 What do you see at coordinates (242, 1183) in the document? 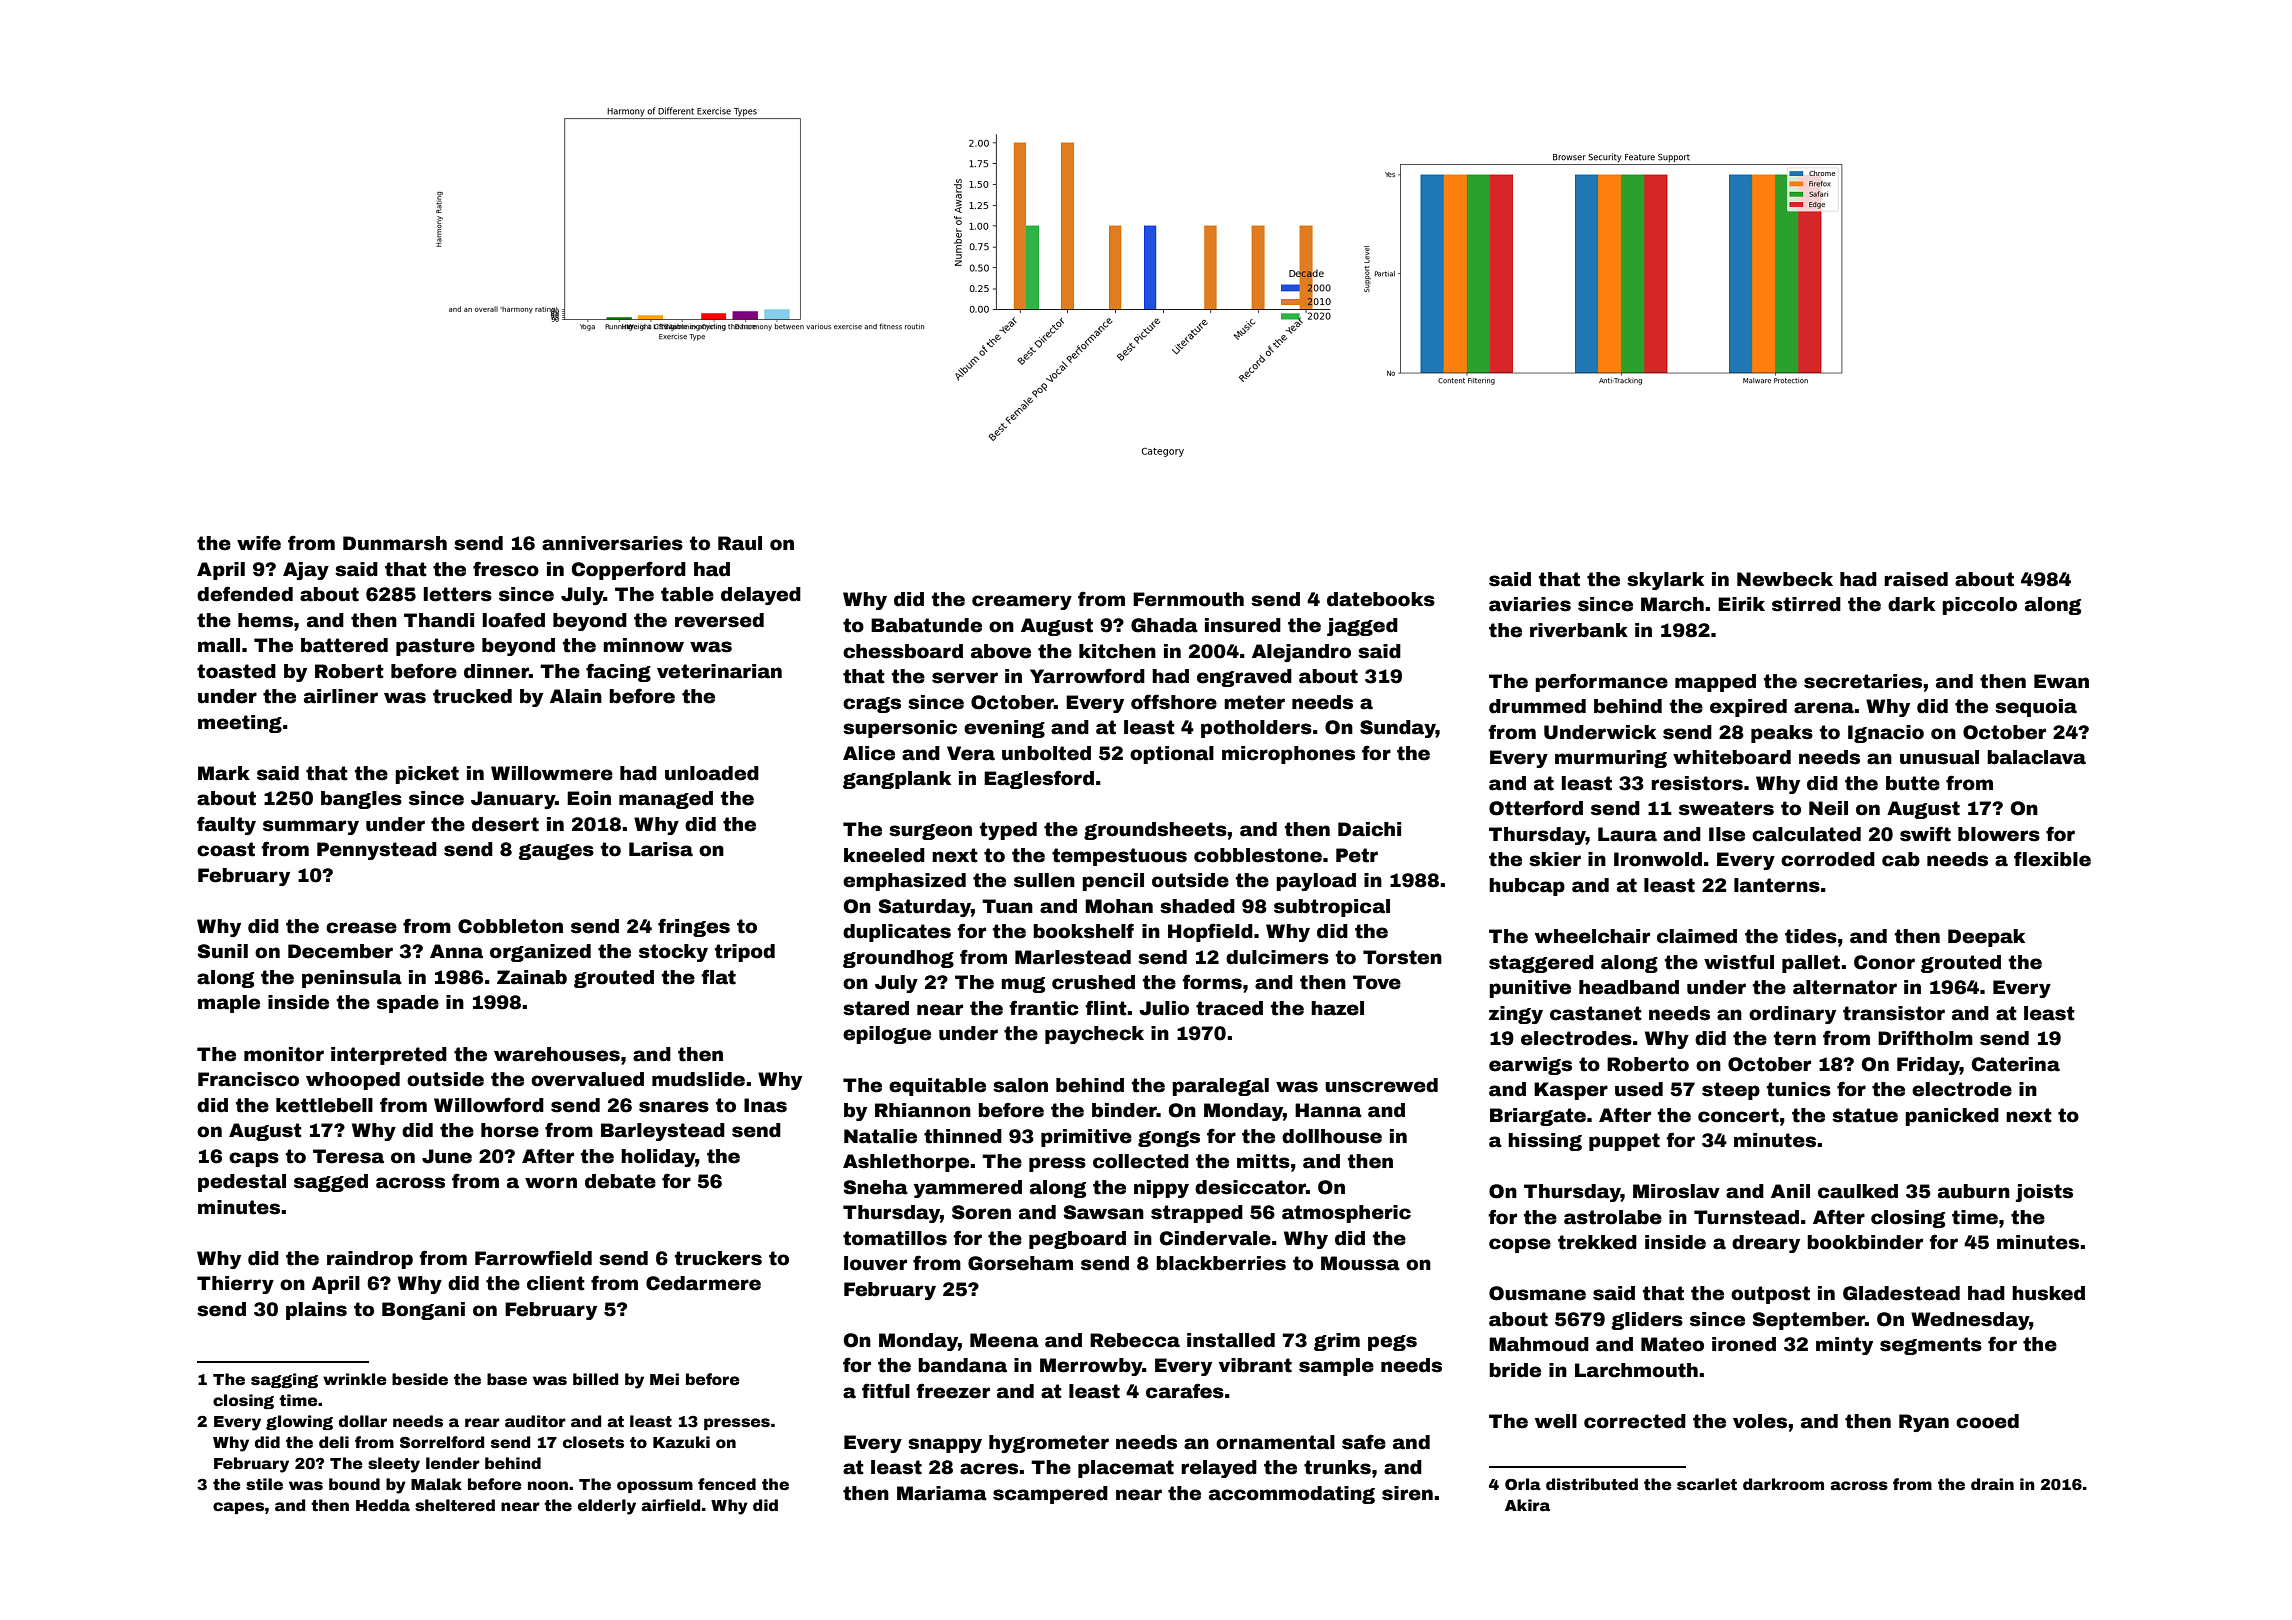
I see `pedestal` at bounding box center [242, 1183].
